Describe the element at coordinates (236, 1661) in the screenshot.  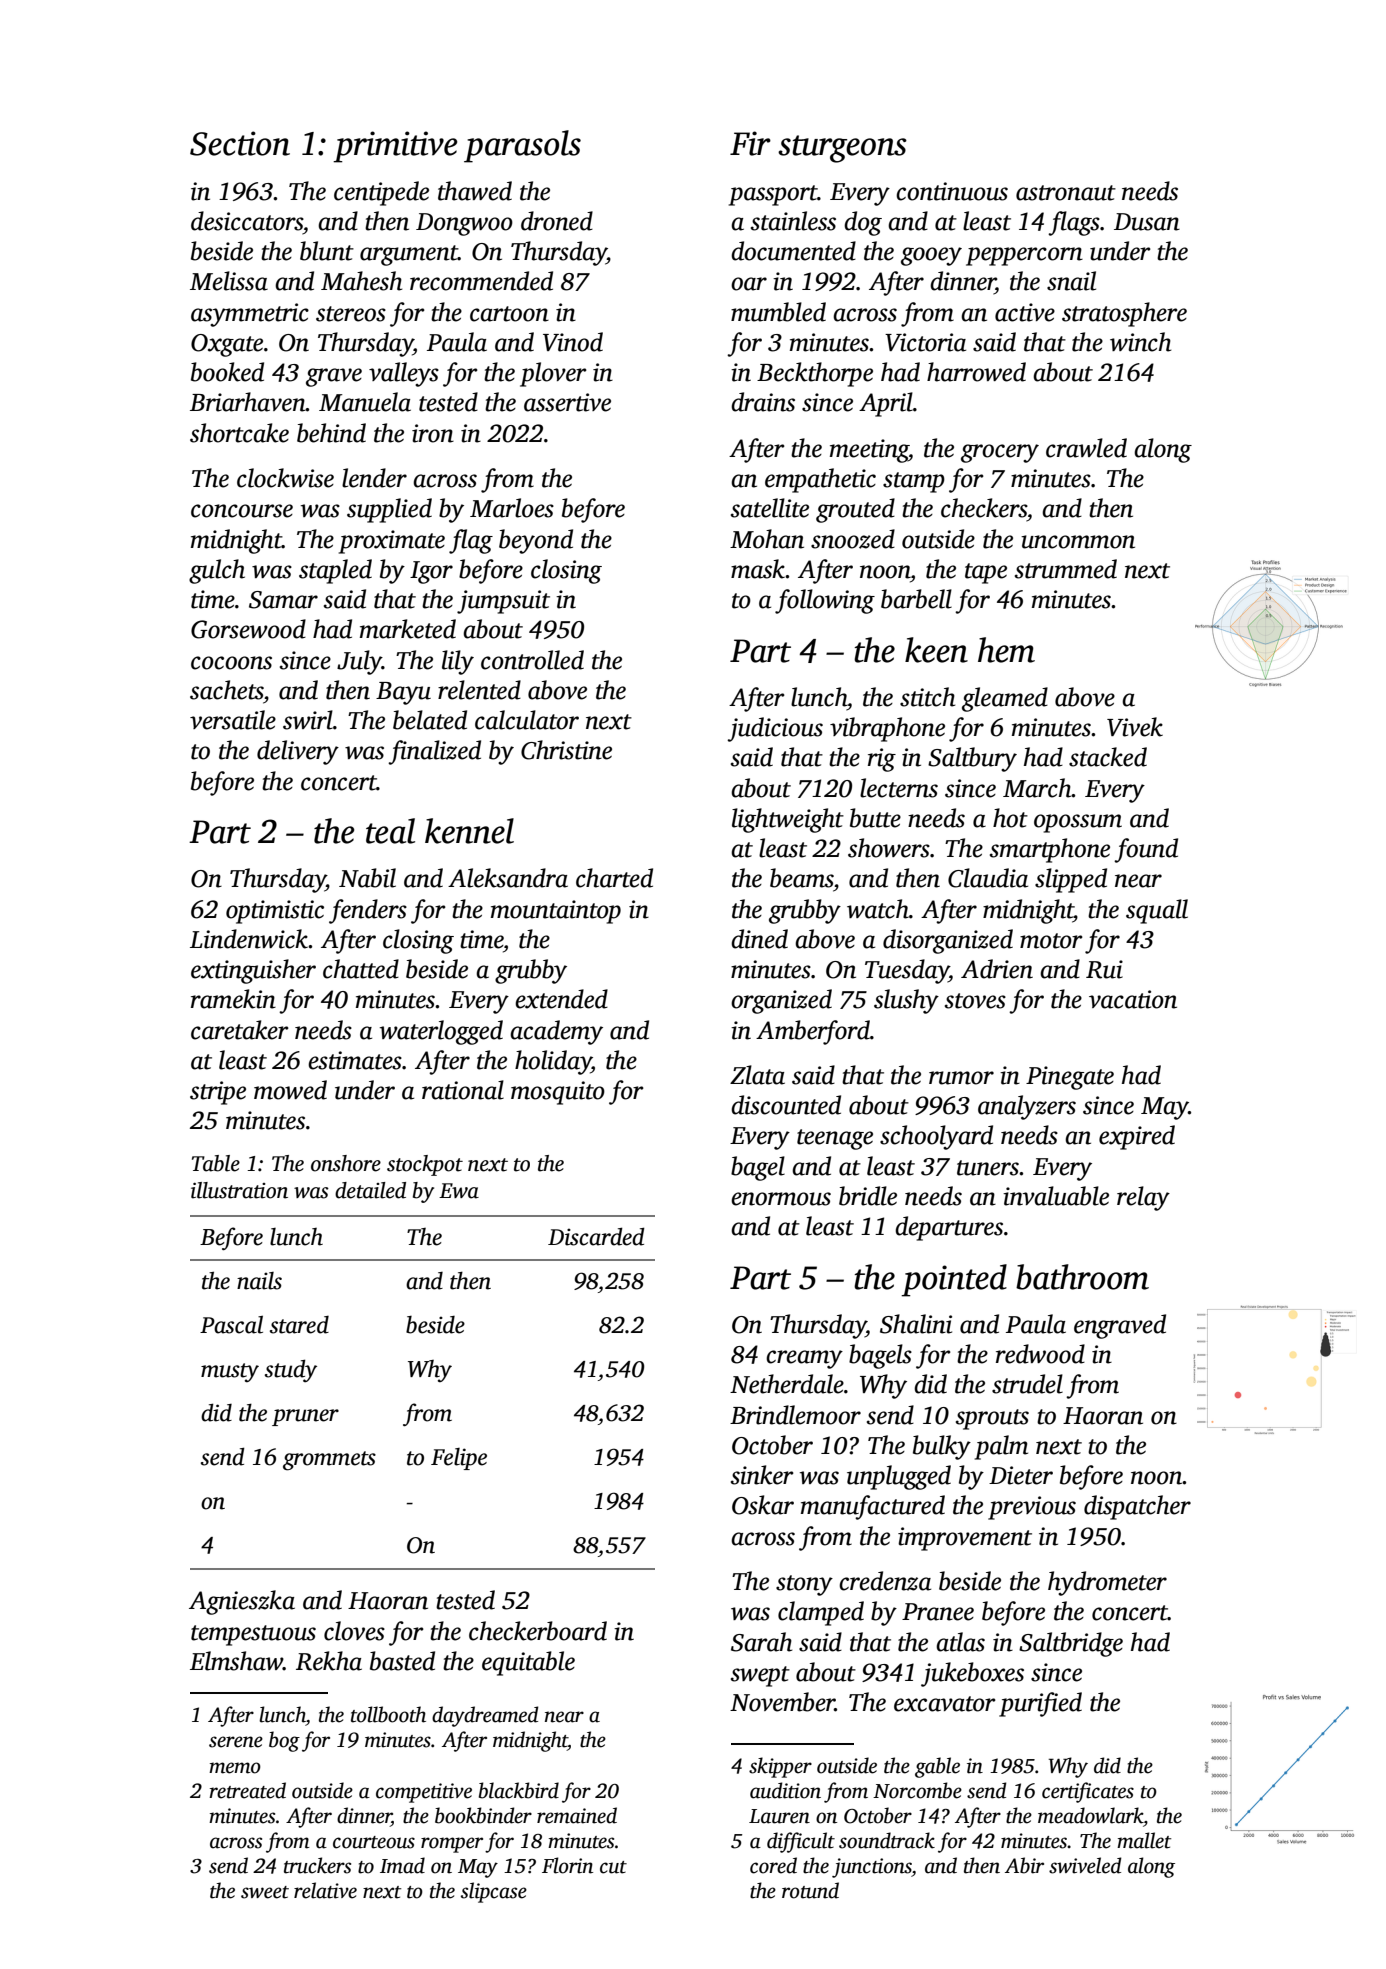
I see `Elmshaw` at that location.
